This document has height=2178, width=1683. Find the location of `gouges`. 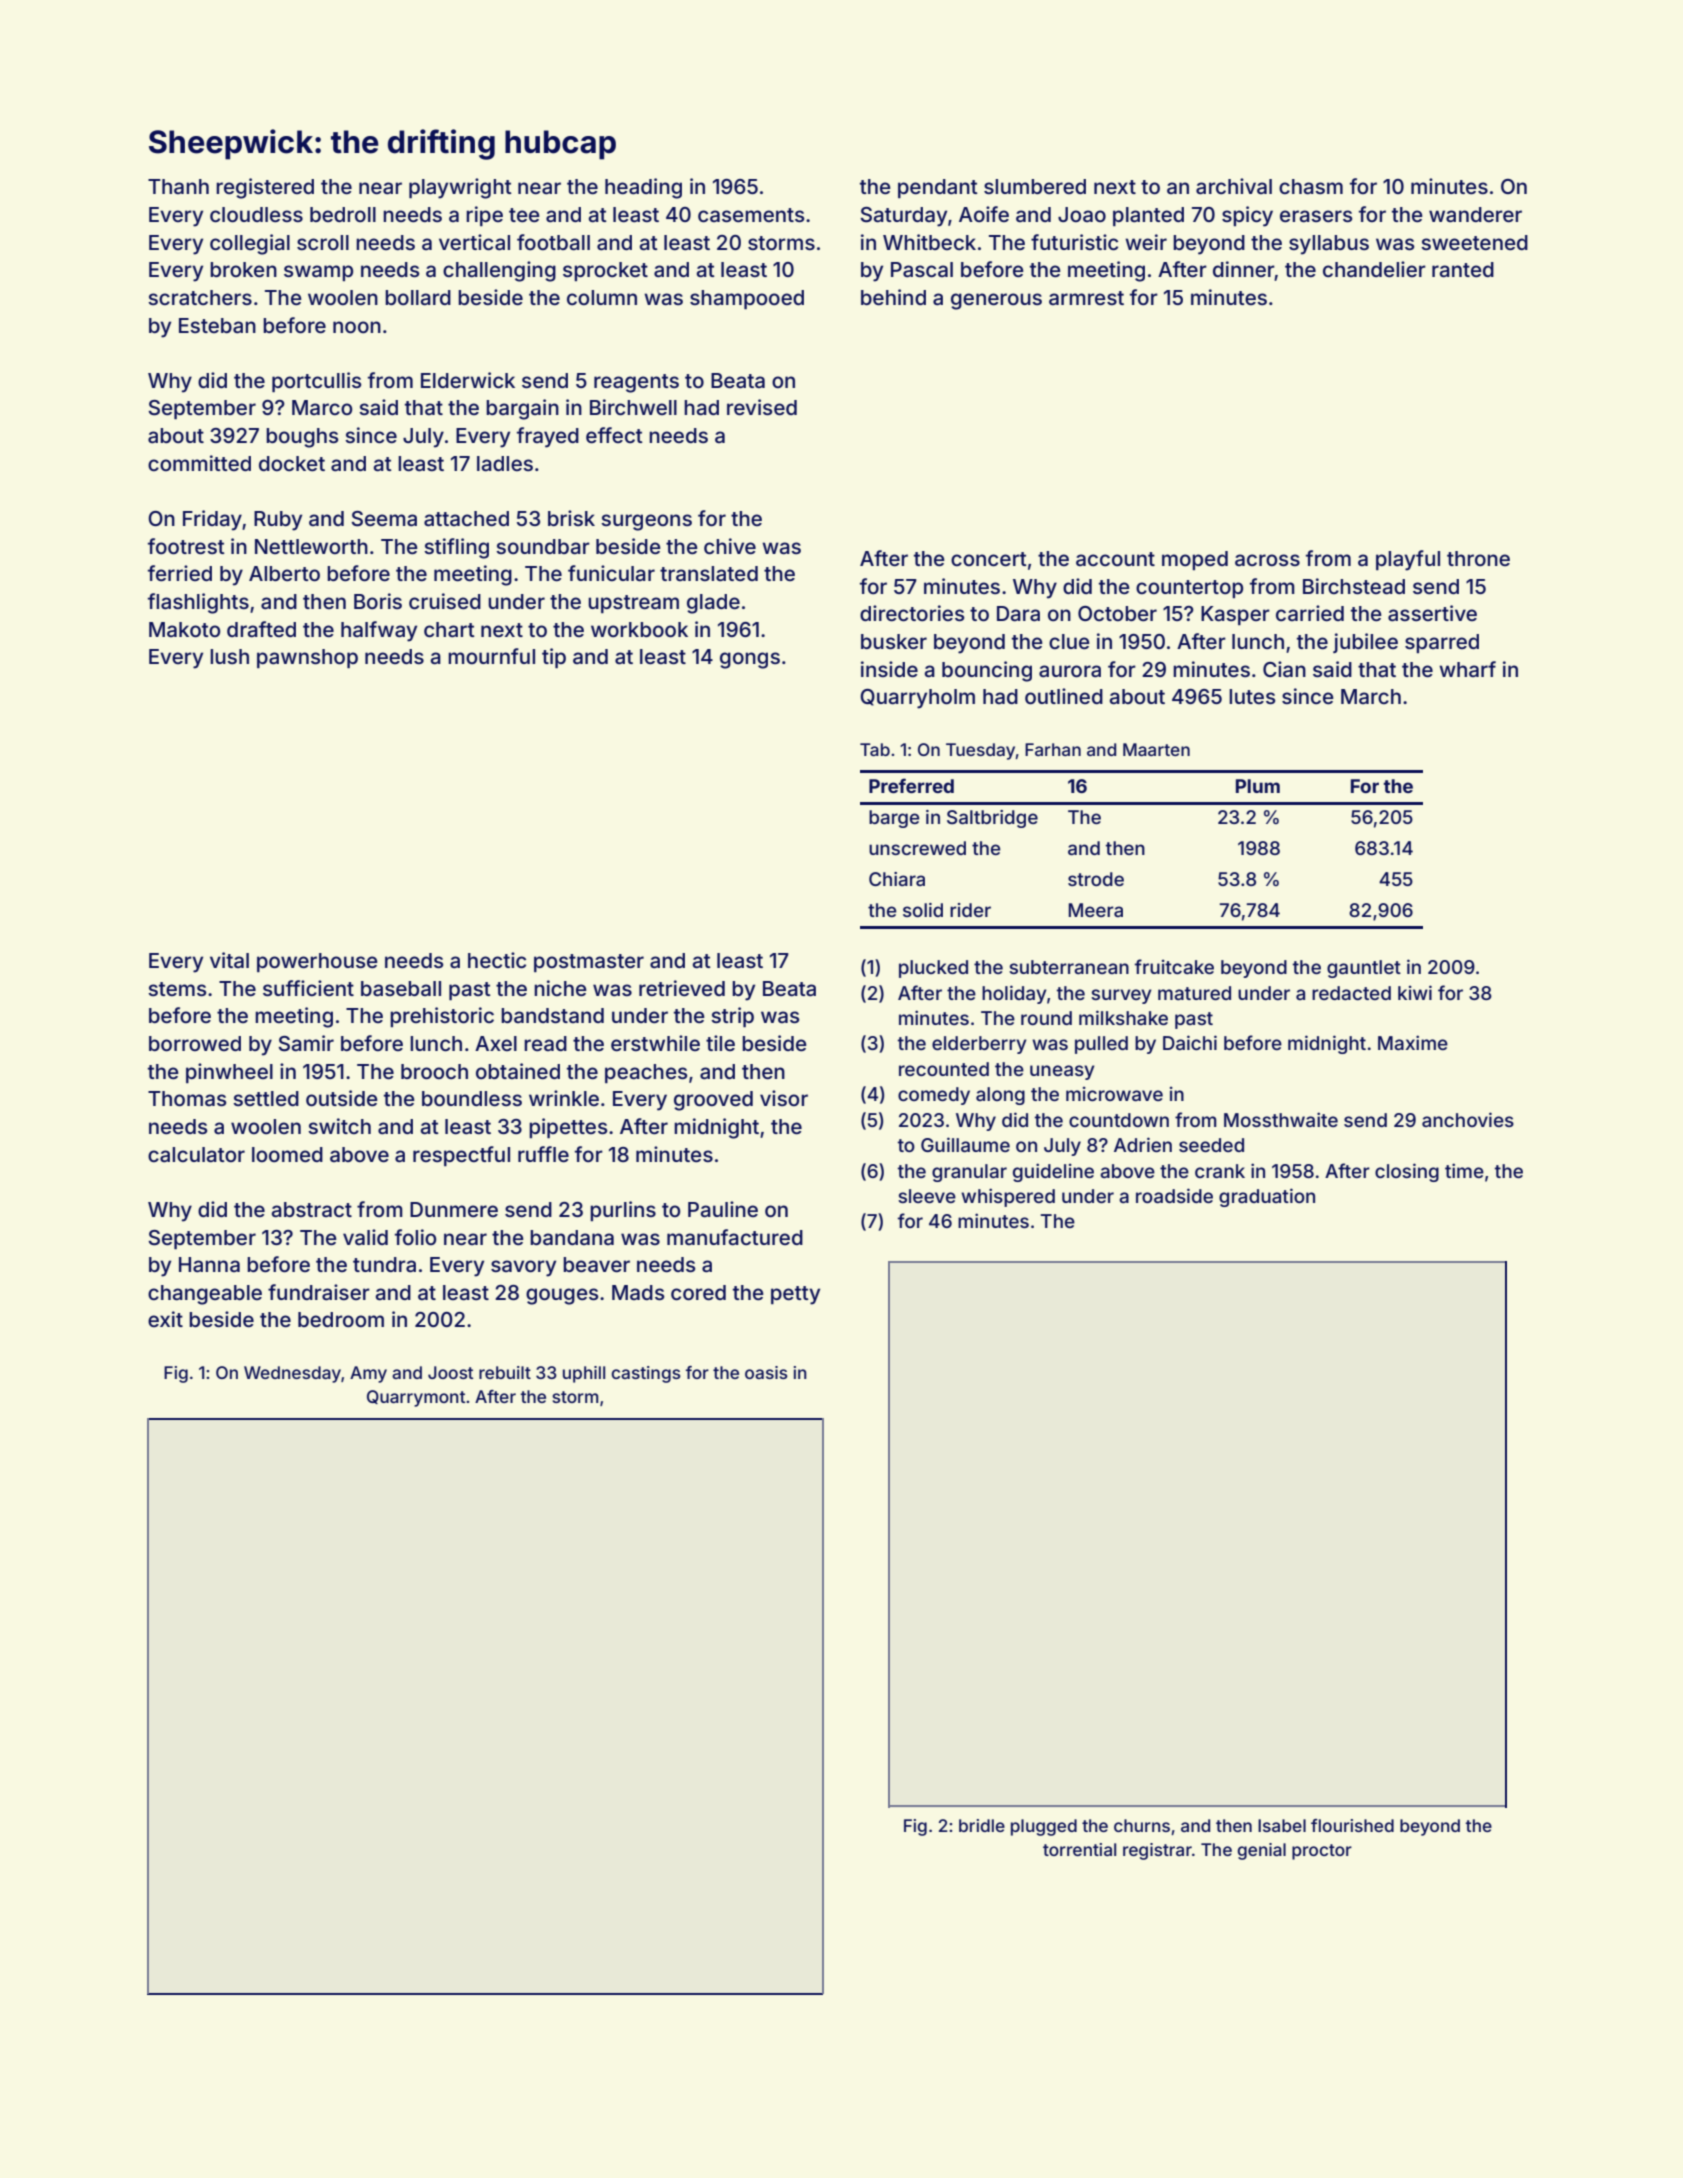

gouges is located at coordinates (562, 1296).
